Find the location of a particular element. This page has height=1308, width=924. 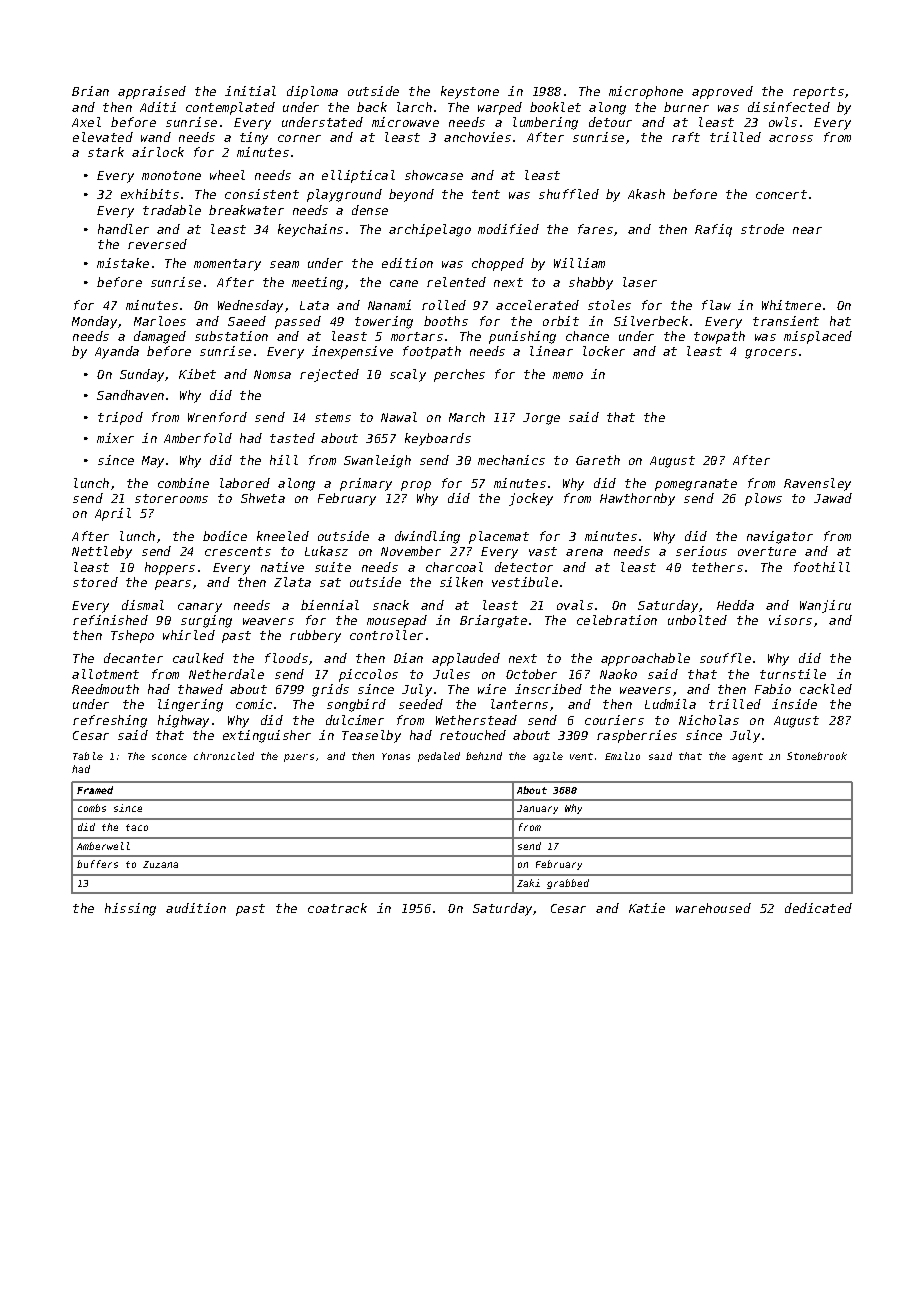

Zaki is located at coordinates (528, 883).
